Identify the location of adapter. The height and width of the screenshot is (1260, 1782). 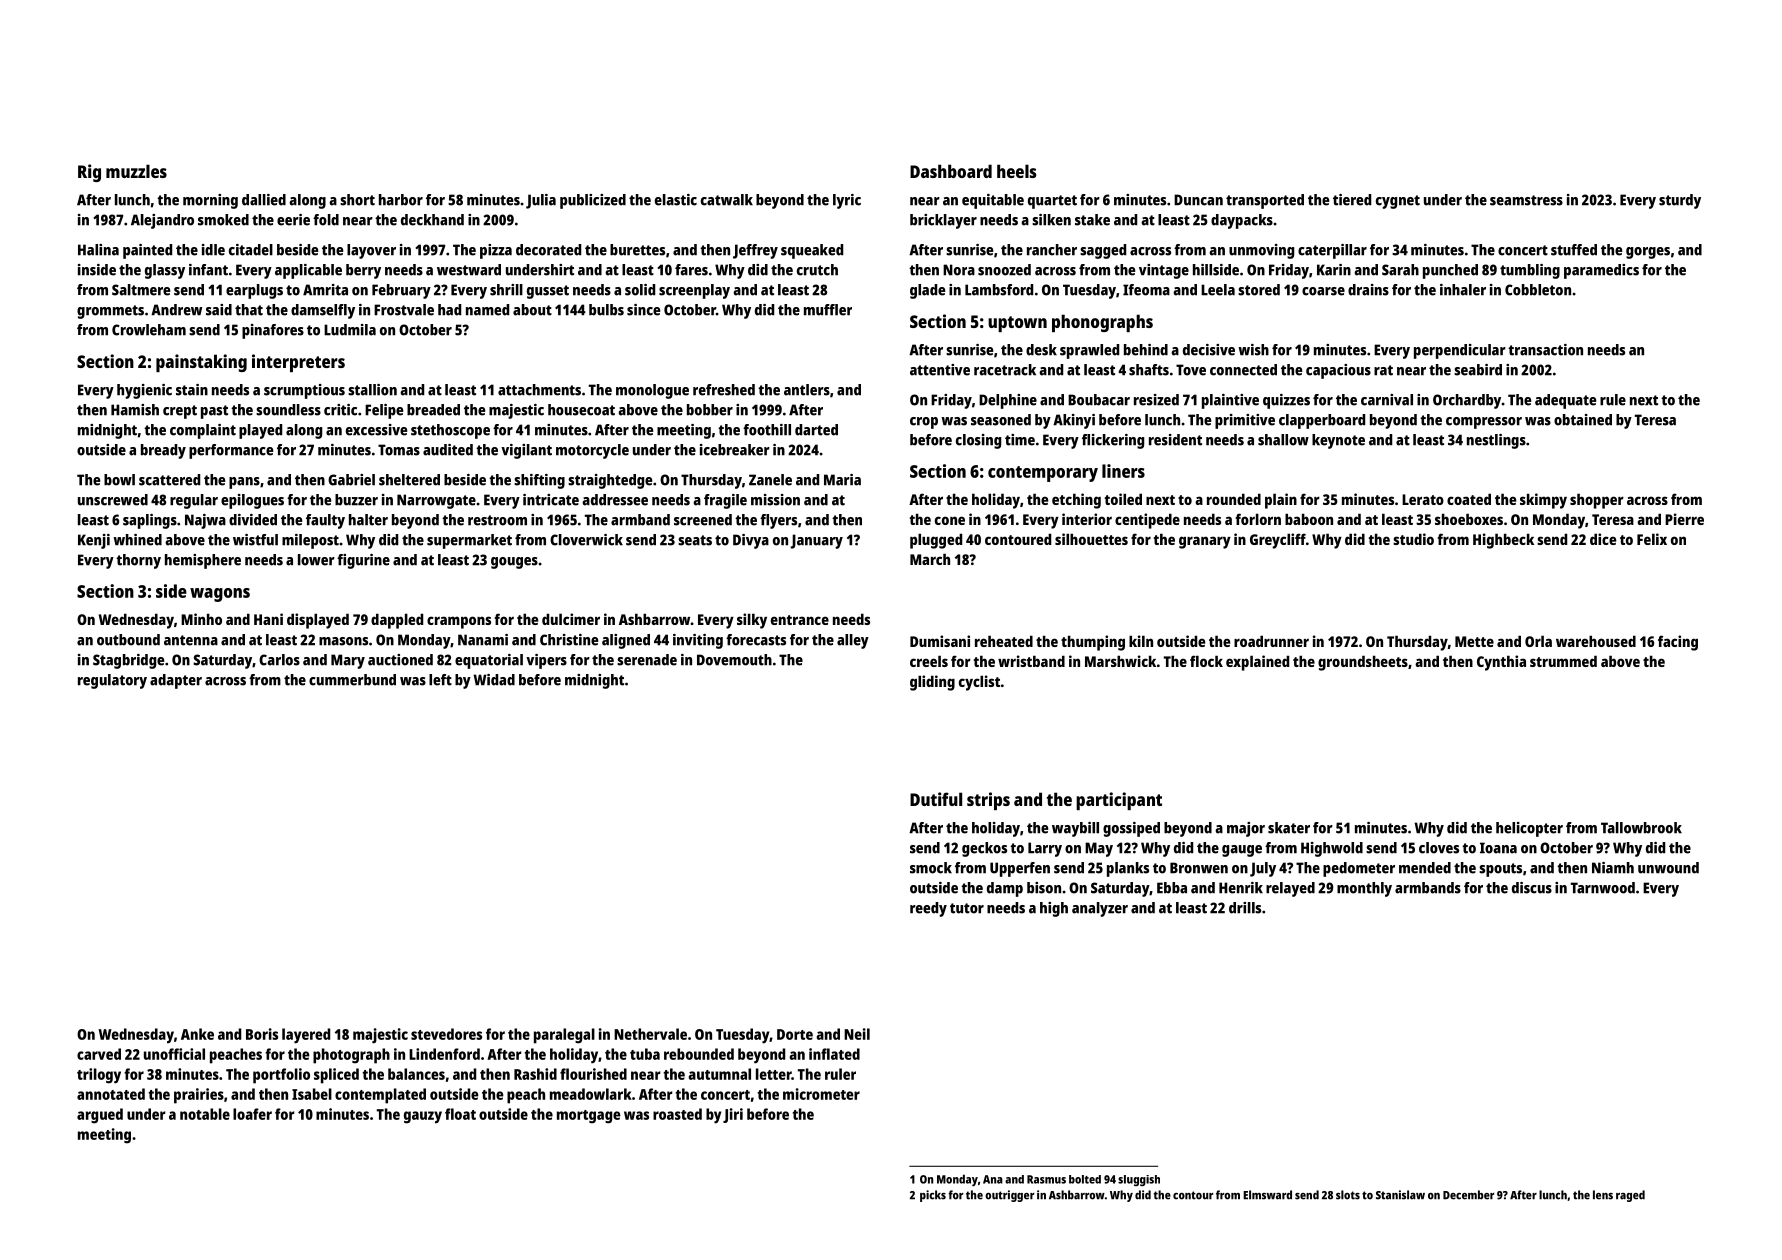
(176, 681).
